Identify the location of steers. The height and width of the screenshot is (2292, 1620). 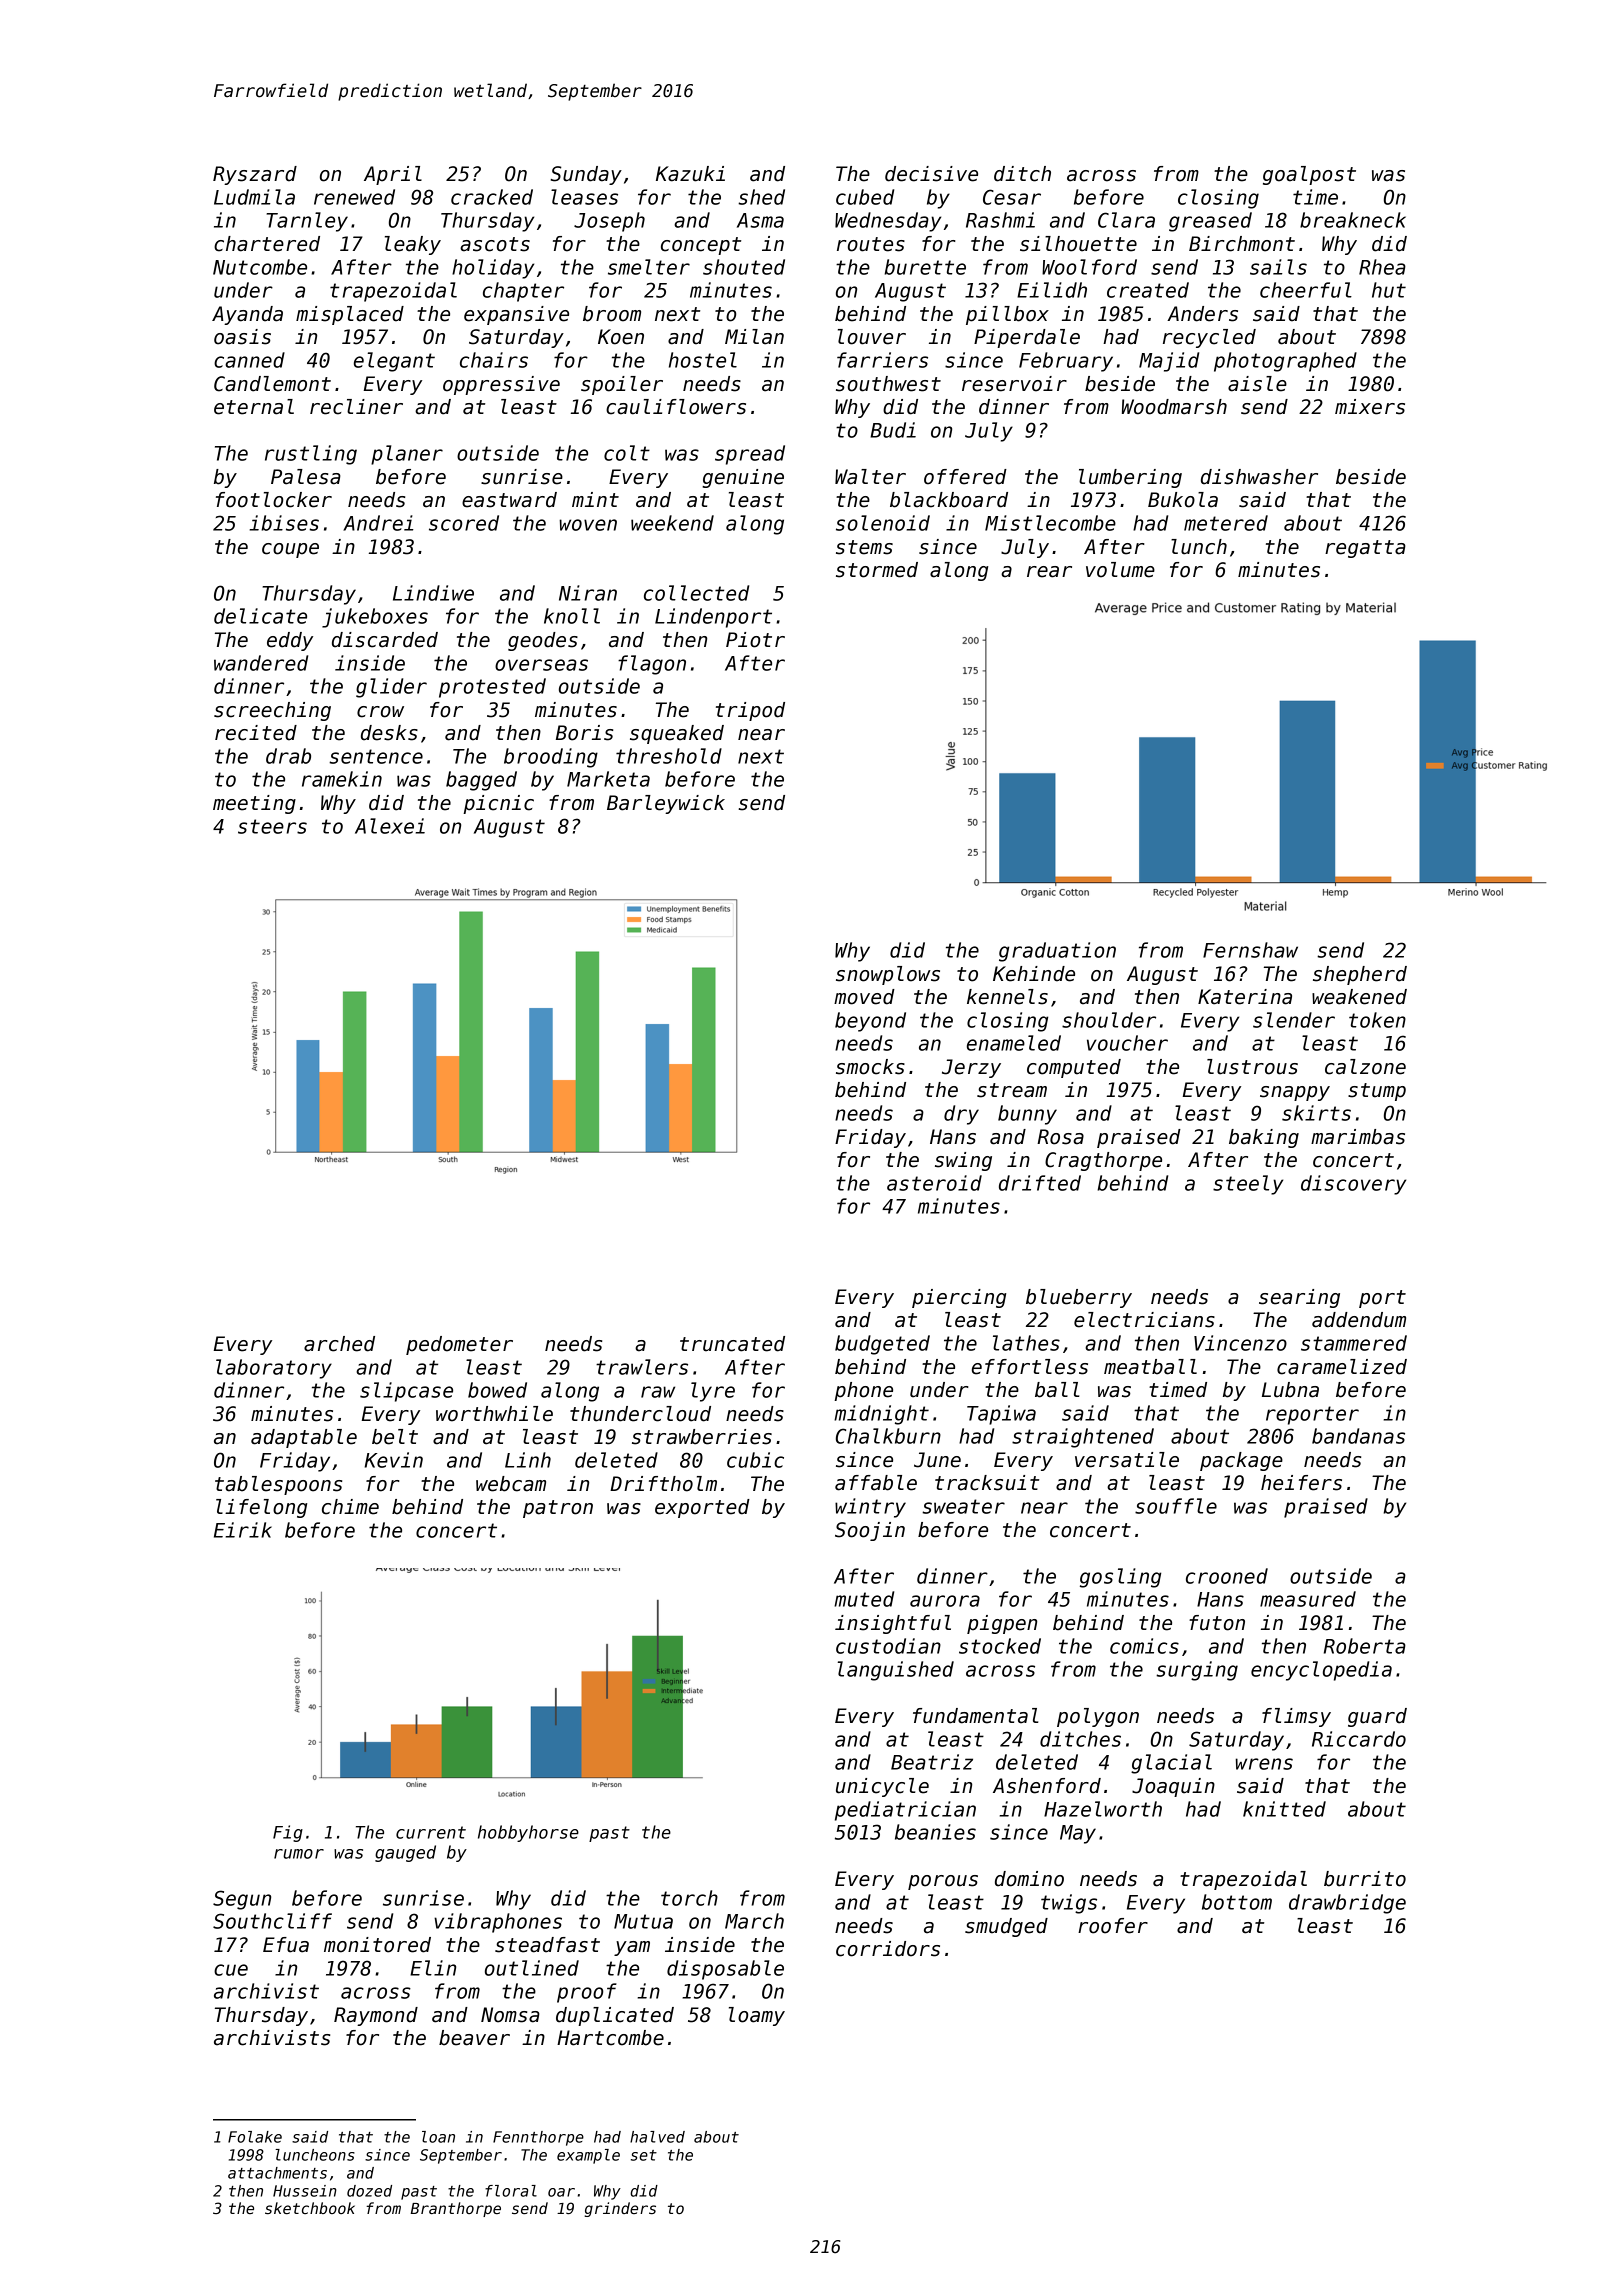
(272, 826).
